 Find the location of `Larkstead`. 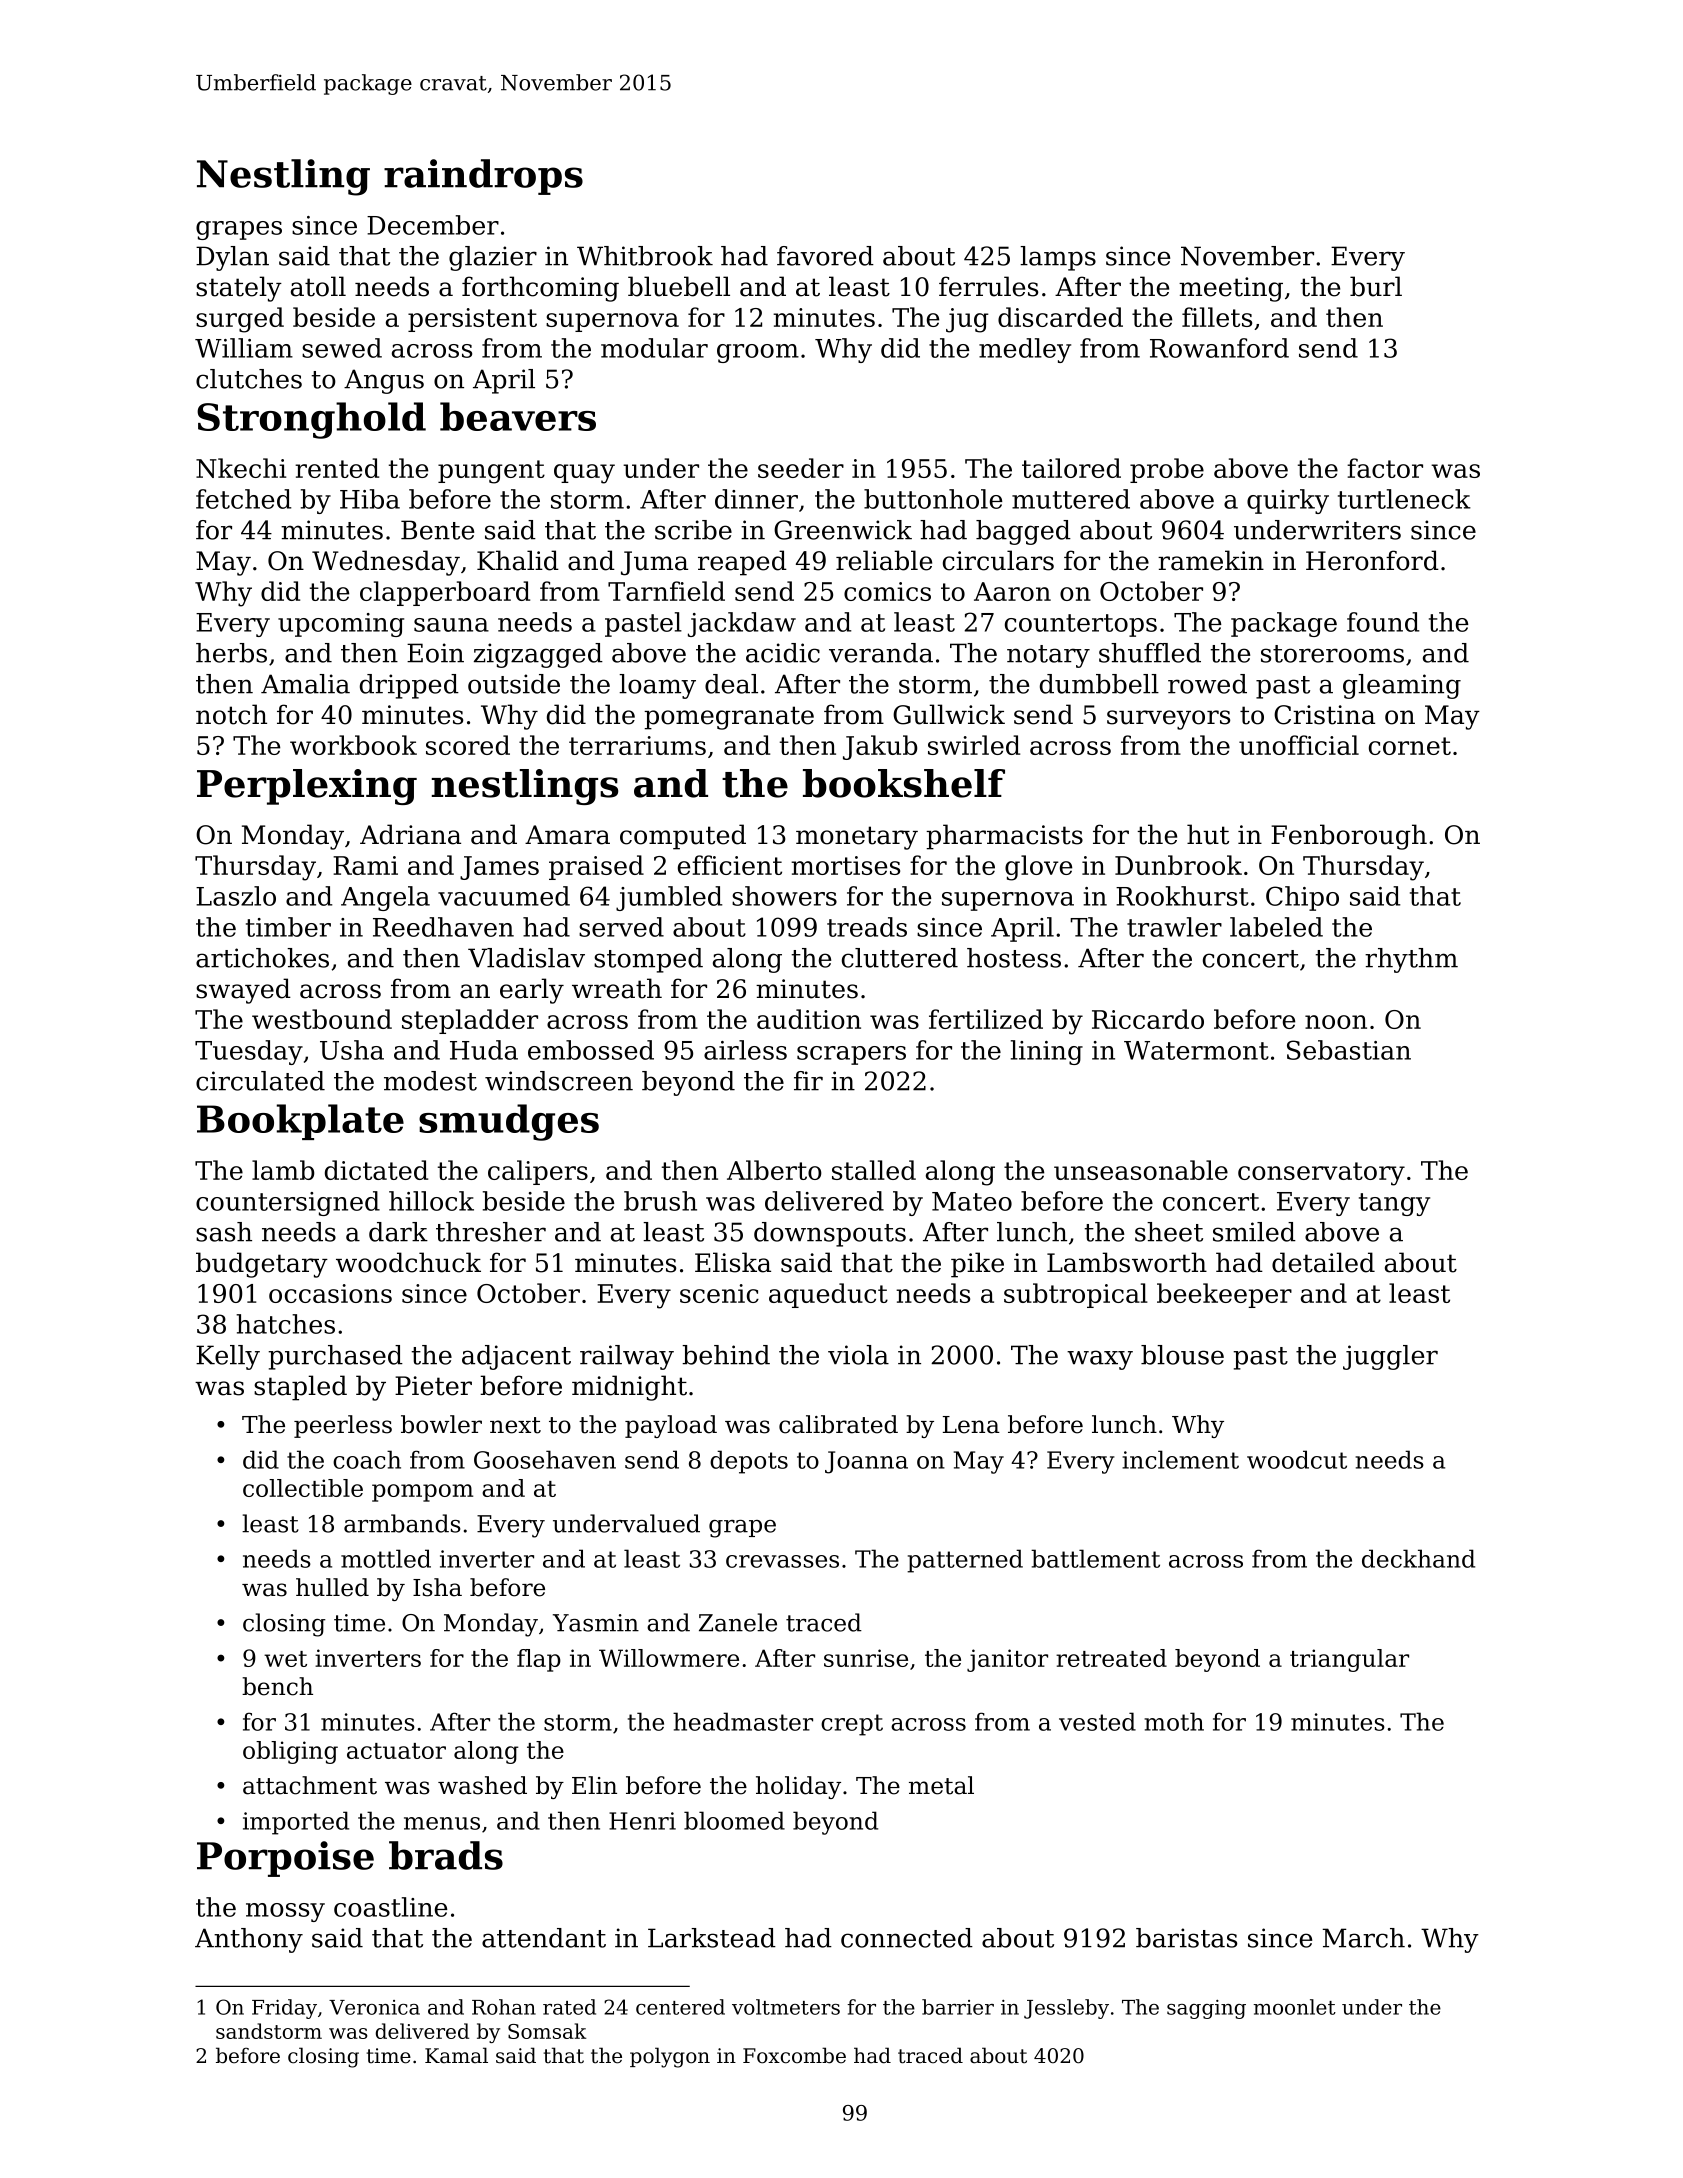

Larkstead is located at coordinates (712, 1938).
